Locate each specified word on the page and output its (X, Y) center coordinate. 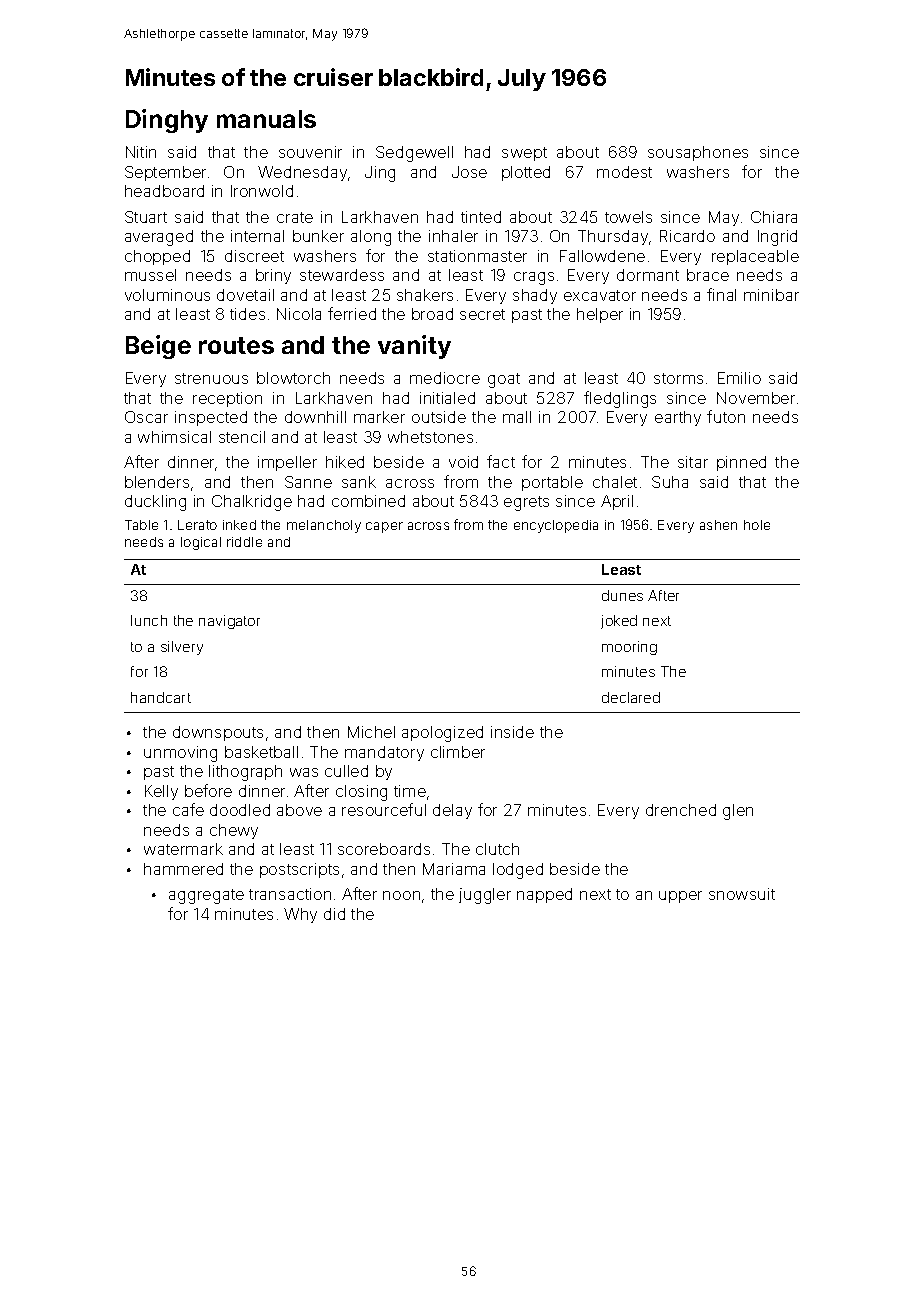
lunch (149, 620)
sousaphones (698, 153)
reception (227, 399)
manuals (266, 119)
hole (757, 525)
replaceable (755, 257)
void (463, 462)
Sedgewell (414, 154)
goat (504, 380)
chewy (234, 831)
